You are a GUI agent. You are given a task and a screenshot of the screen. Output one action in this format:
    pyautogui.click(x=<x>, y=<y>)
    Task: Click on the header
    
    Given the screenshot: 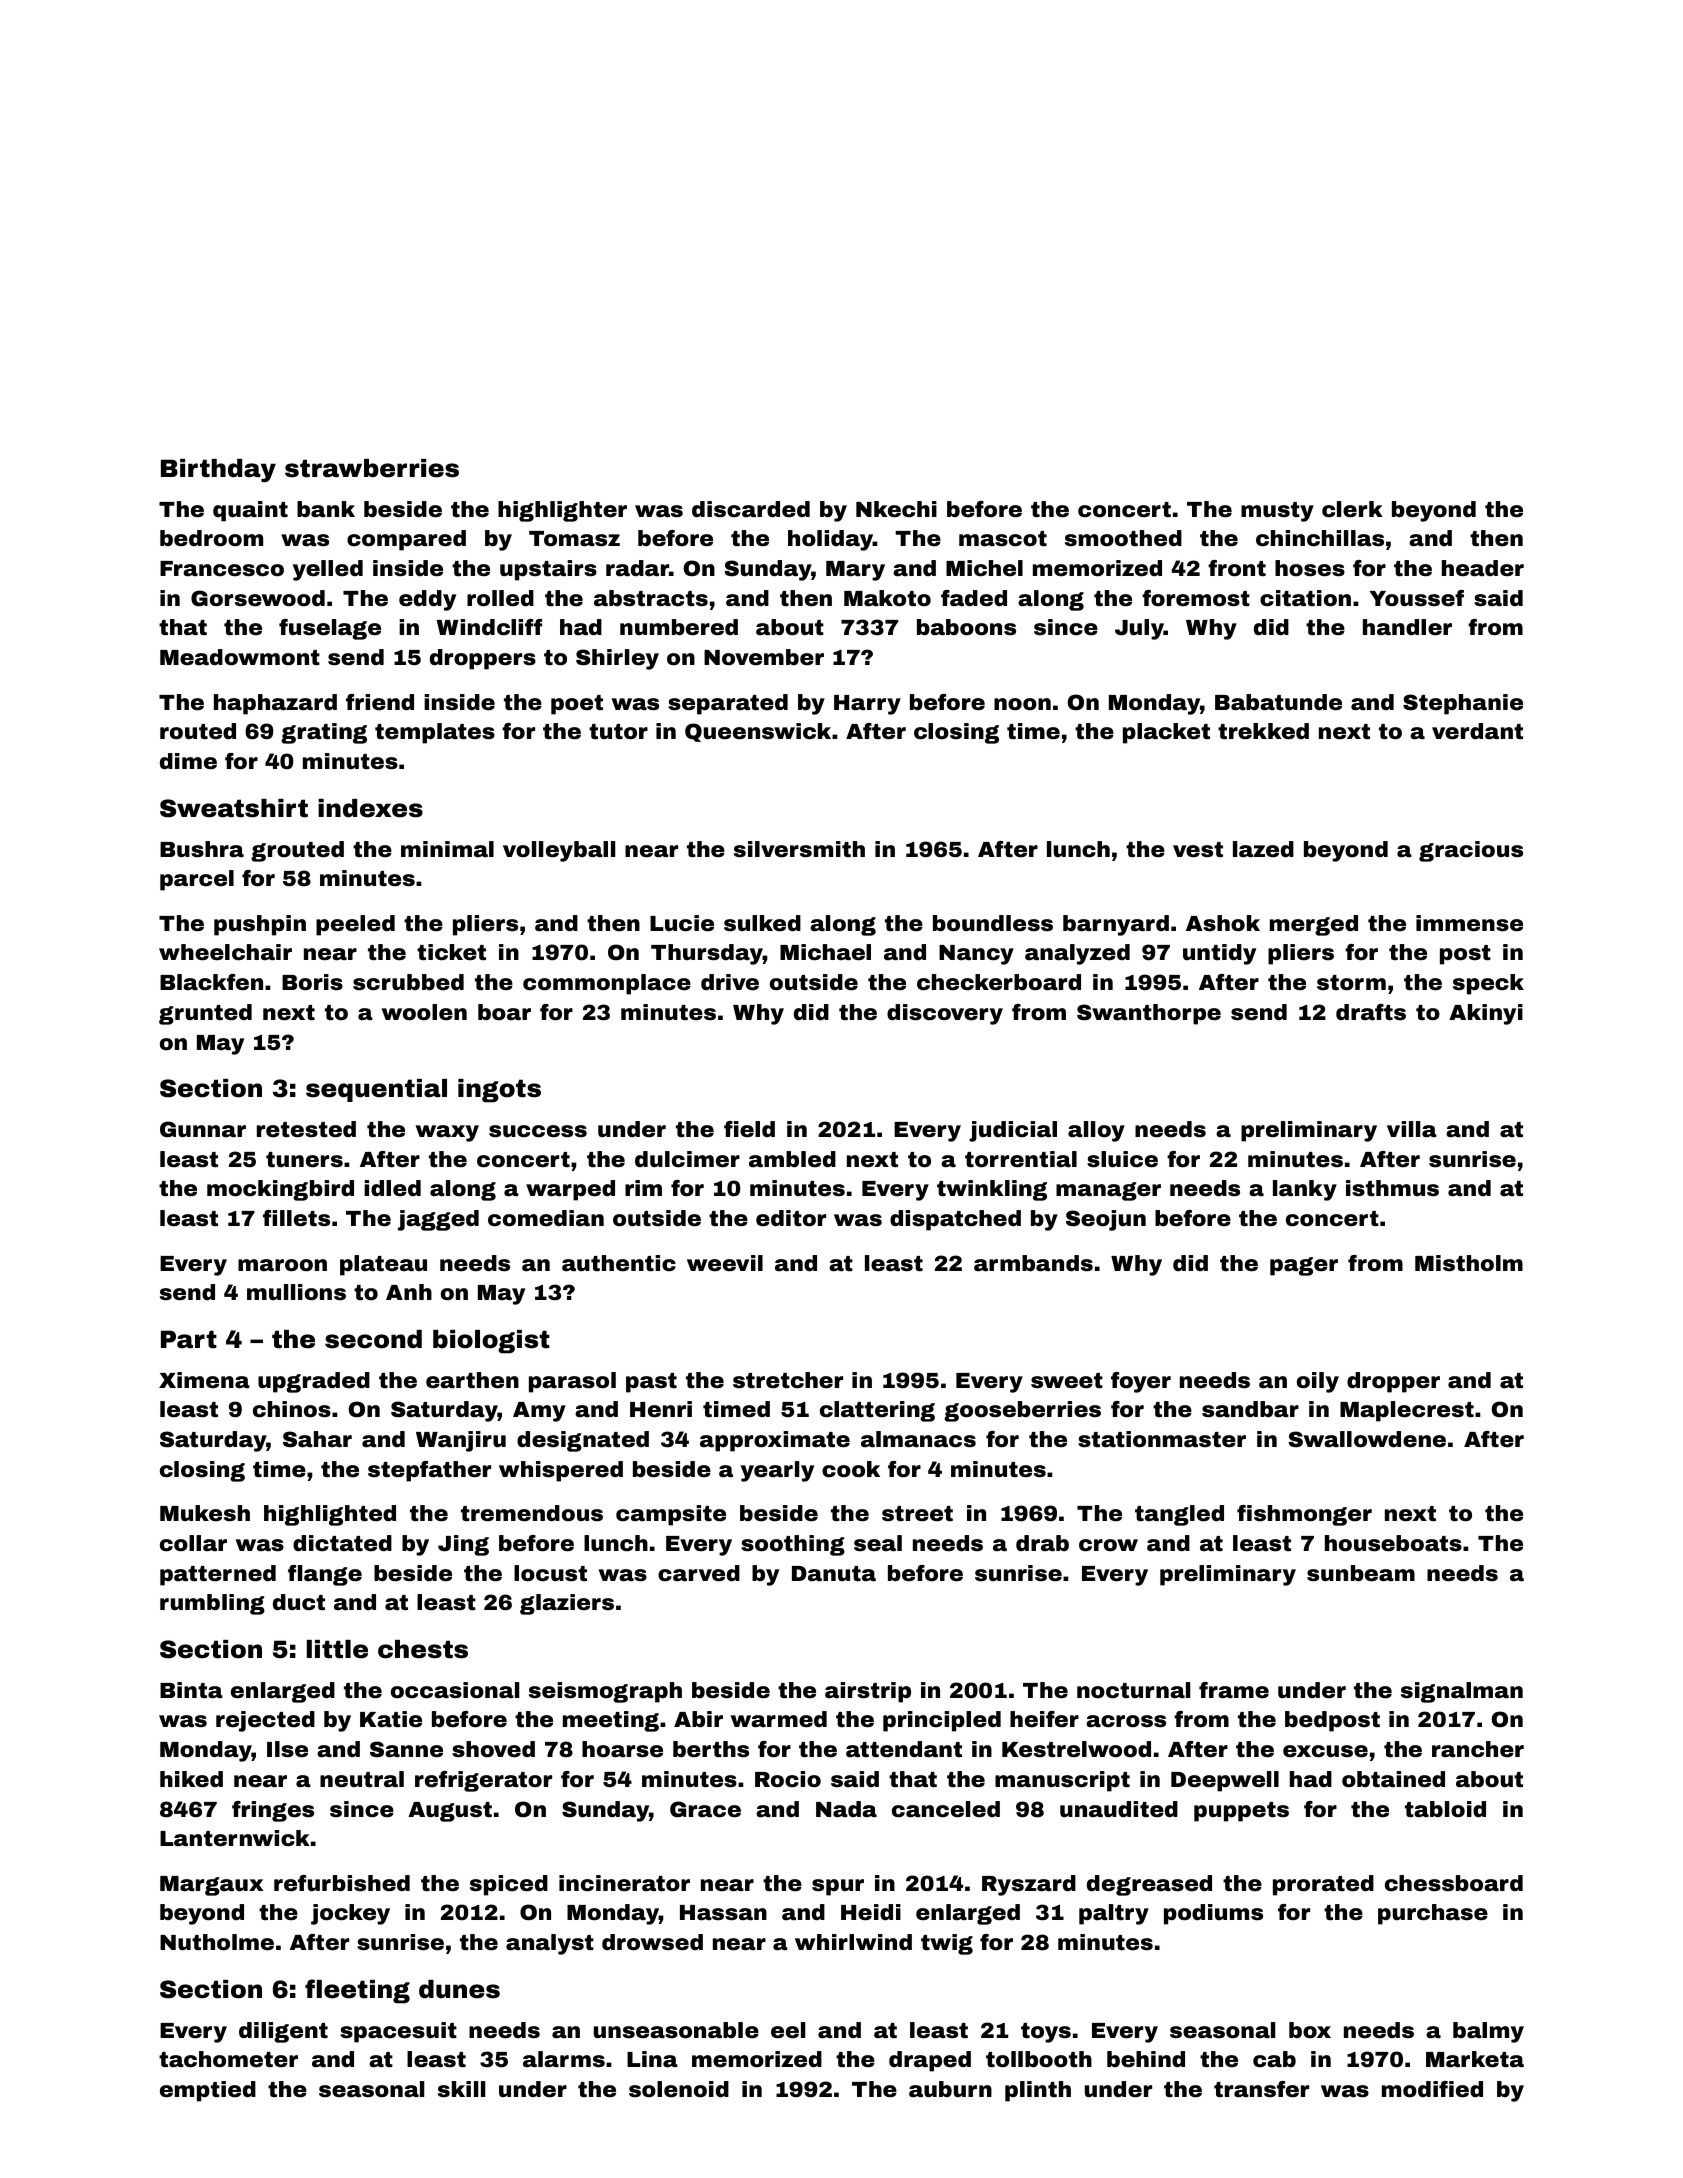 What is the action you would take?
    pyautogui.click(x=1483, y=568)
